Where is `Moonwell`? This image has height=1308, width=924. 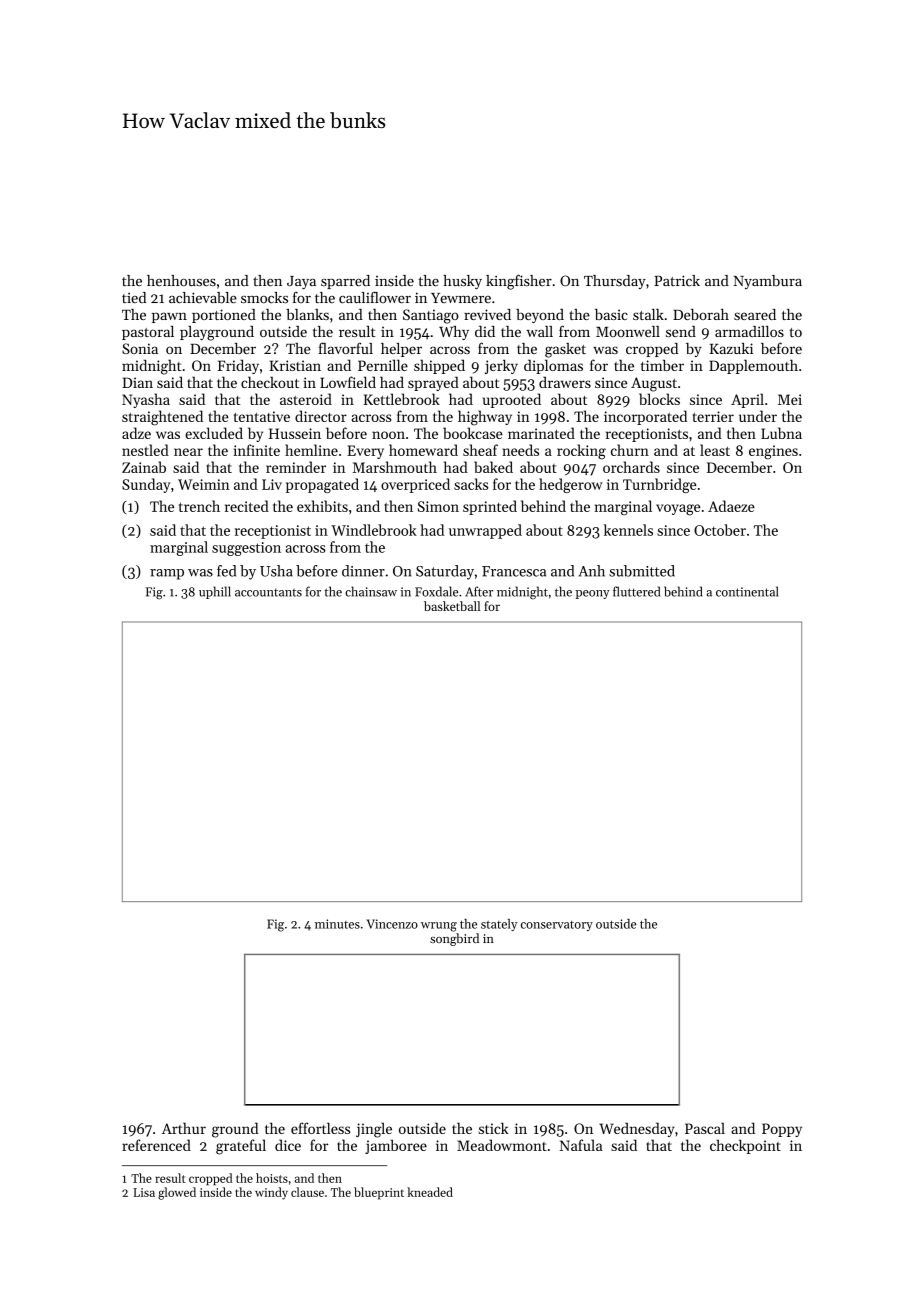 Moonwell is located at coordinates (628, 331).
